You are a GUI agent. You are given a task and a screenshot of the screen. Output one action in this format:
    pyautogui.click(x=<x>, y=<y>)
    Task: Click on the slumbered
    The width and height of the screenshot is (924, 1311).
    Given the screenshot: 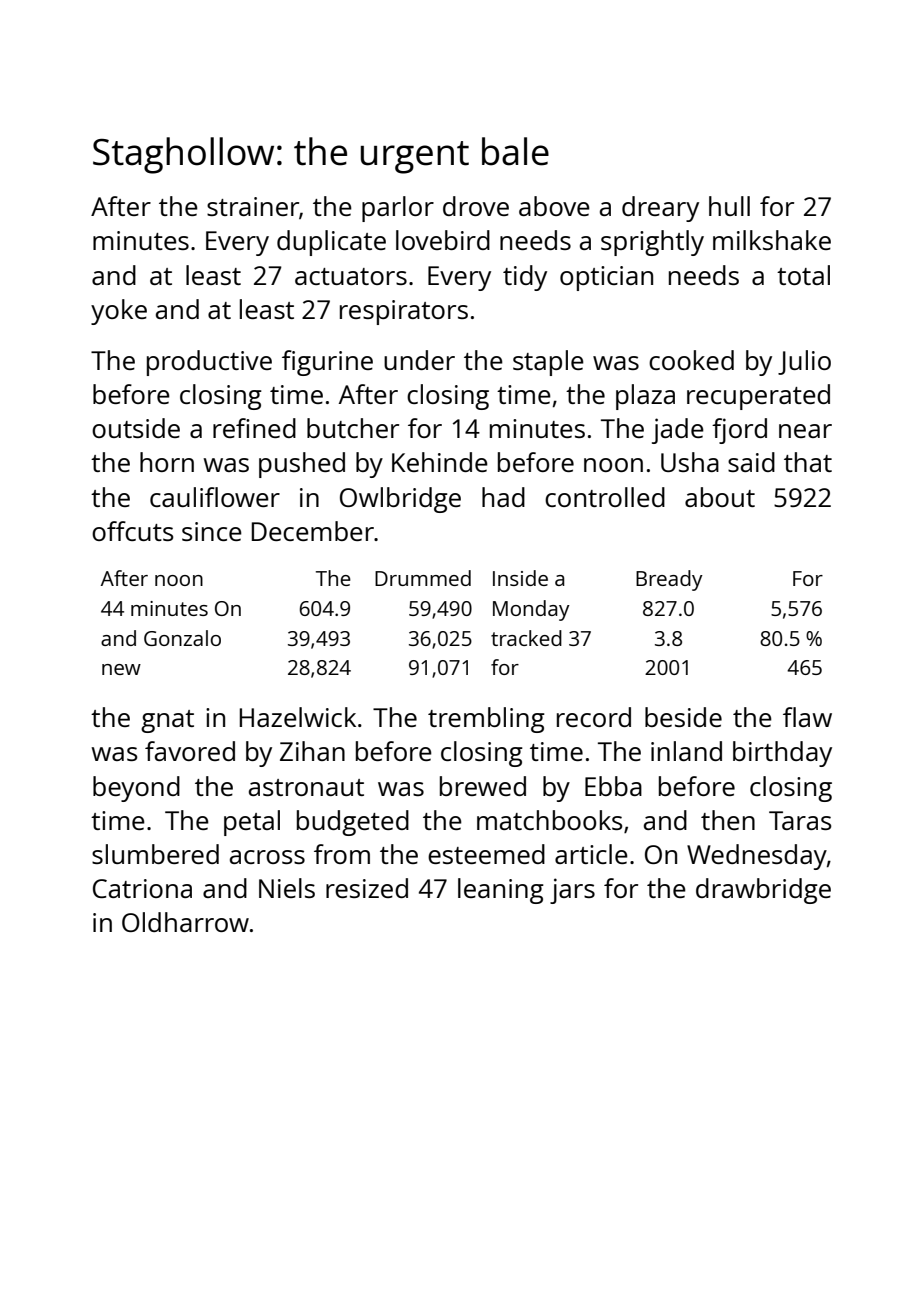 What is the action you would take?
    pyautogui.click(x=155, y=854)
